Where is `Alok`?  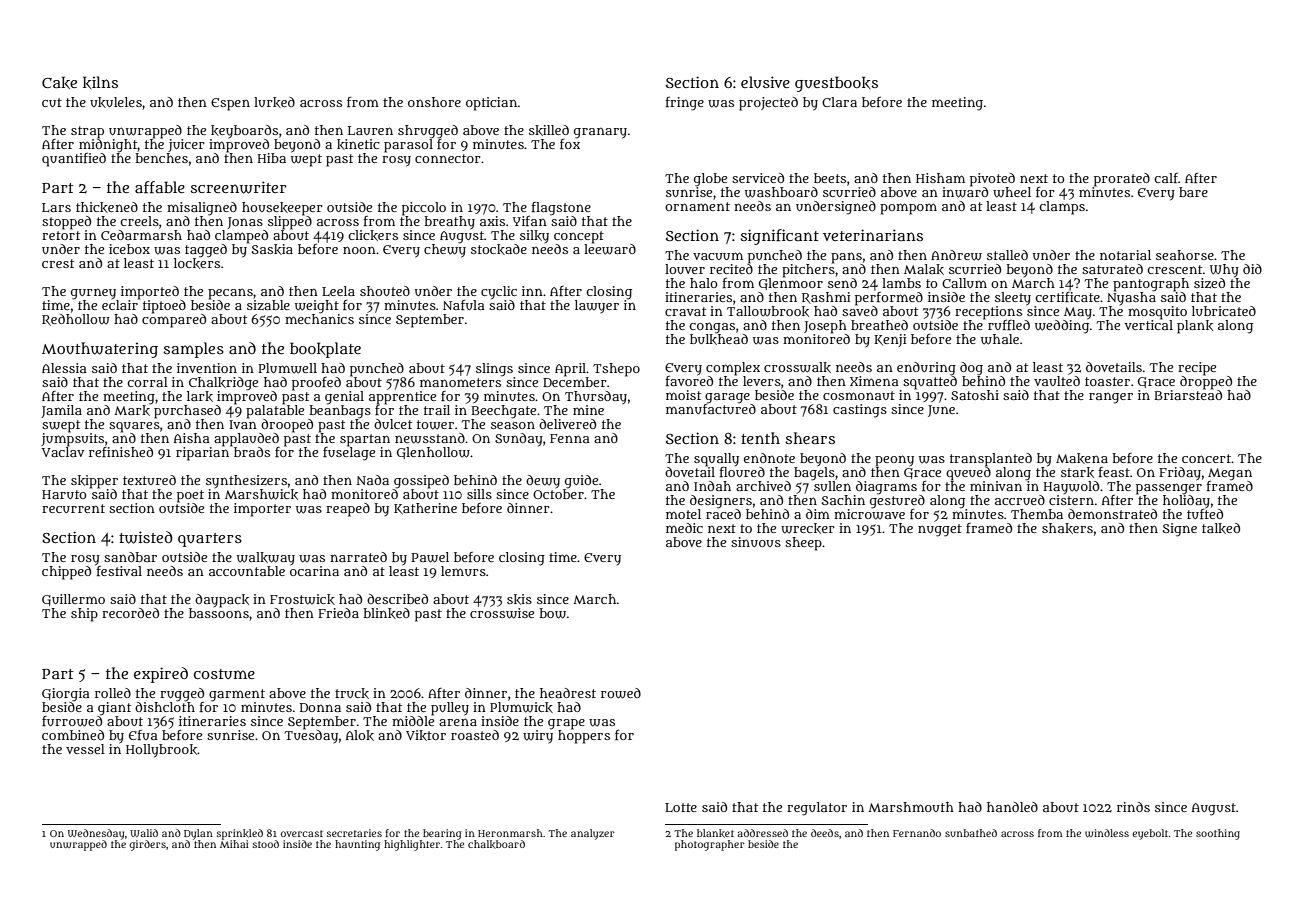 Alok is located at coordinates (360, 735).
